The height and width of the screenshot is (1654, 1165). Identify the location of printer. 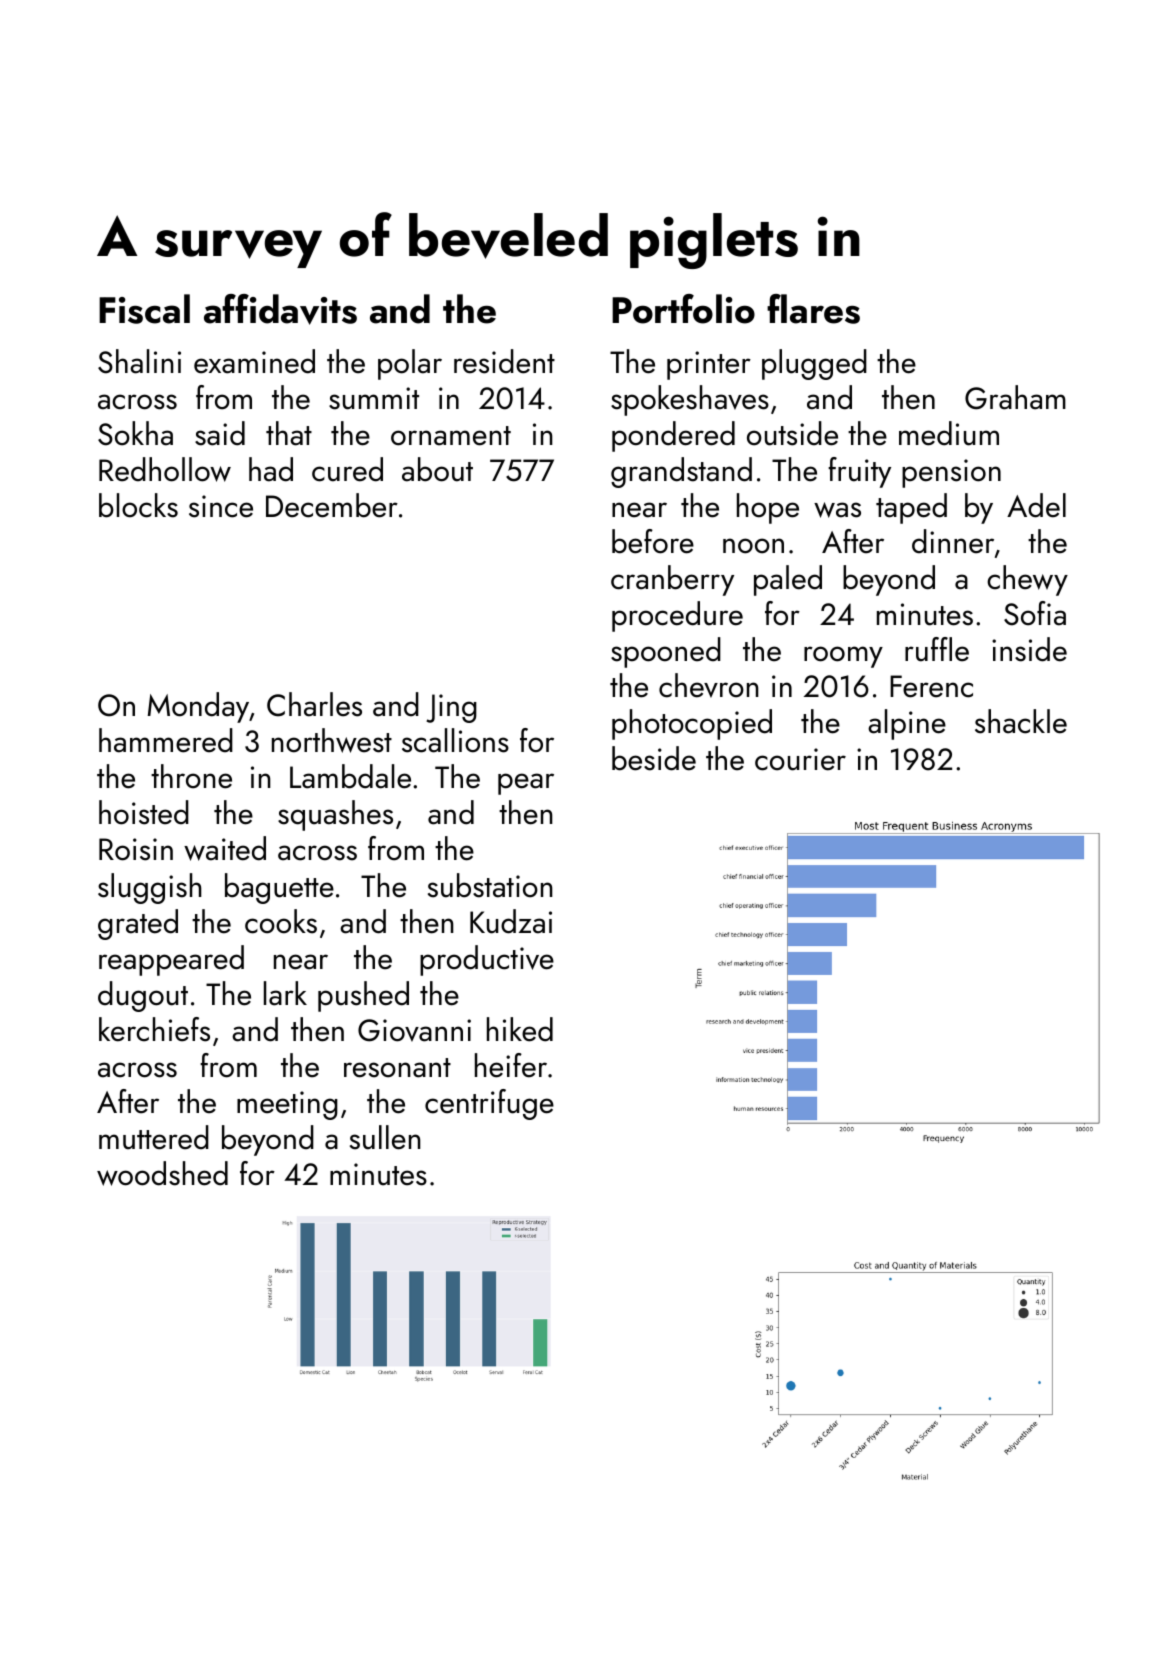
(709, 365).
